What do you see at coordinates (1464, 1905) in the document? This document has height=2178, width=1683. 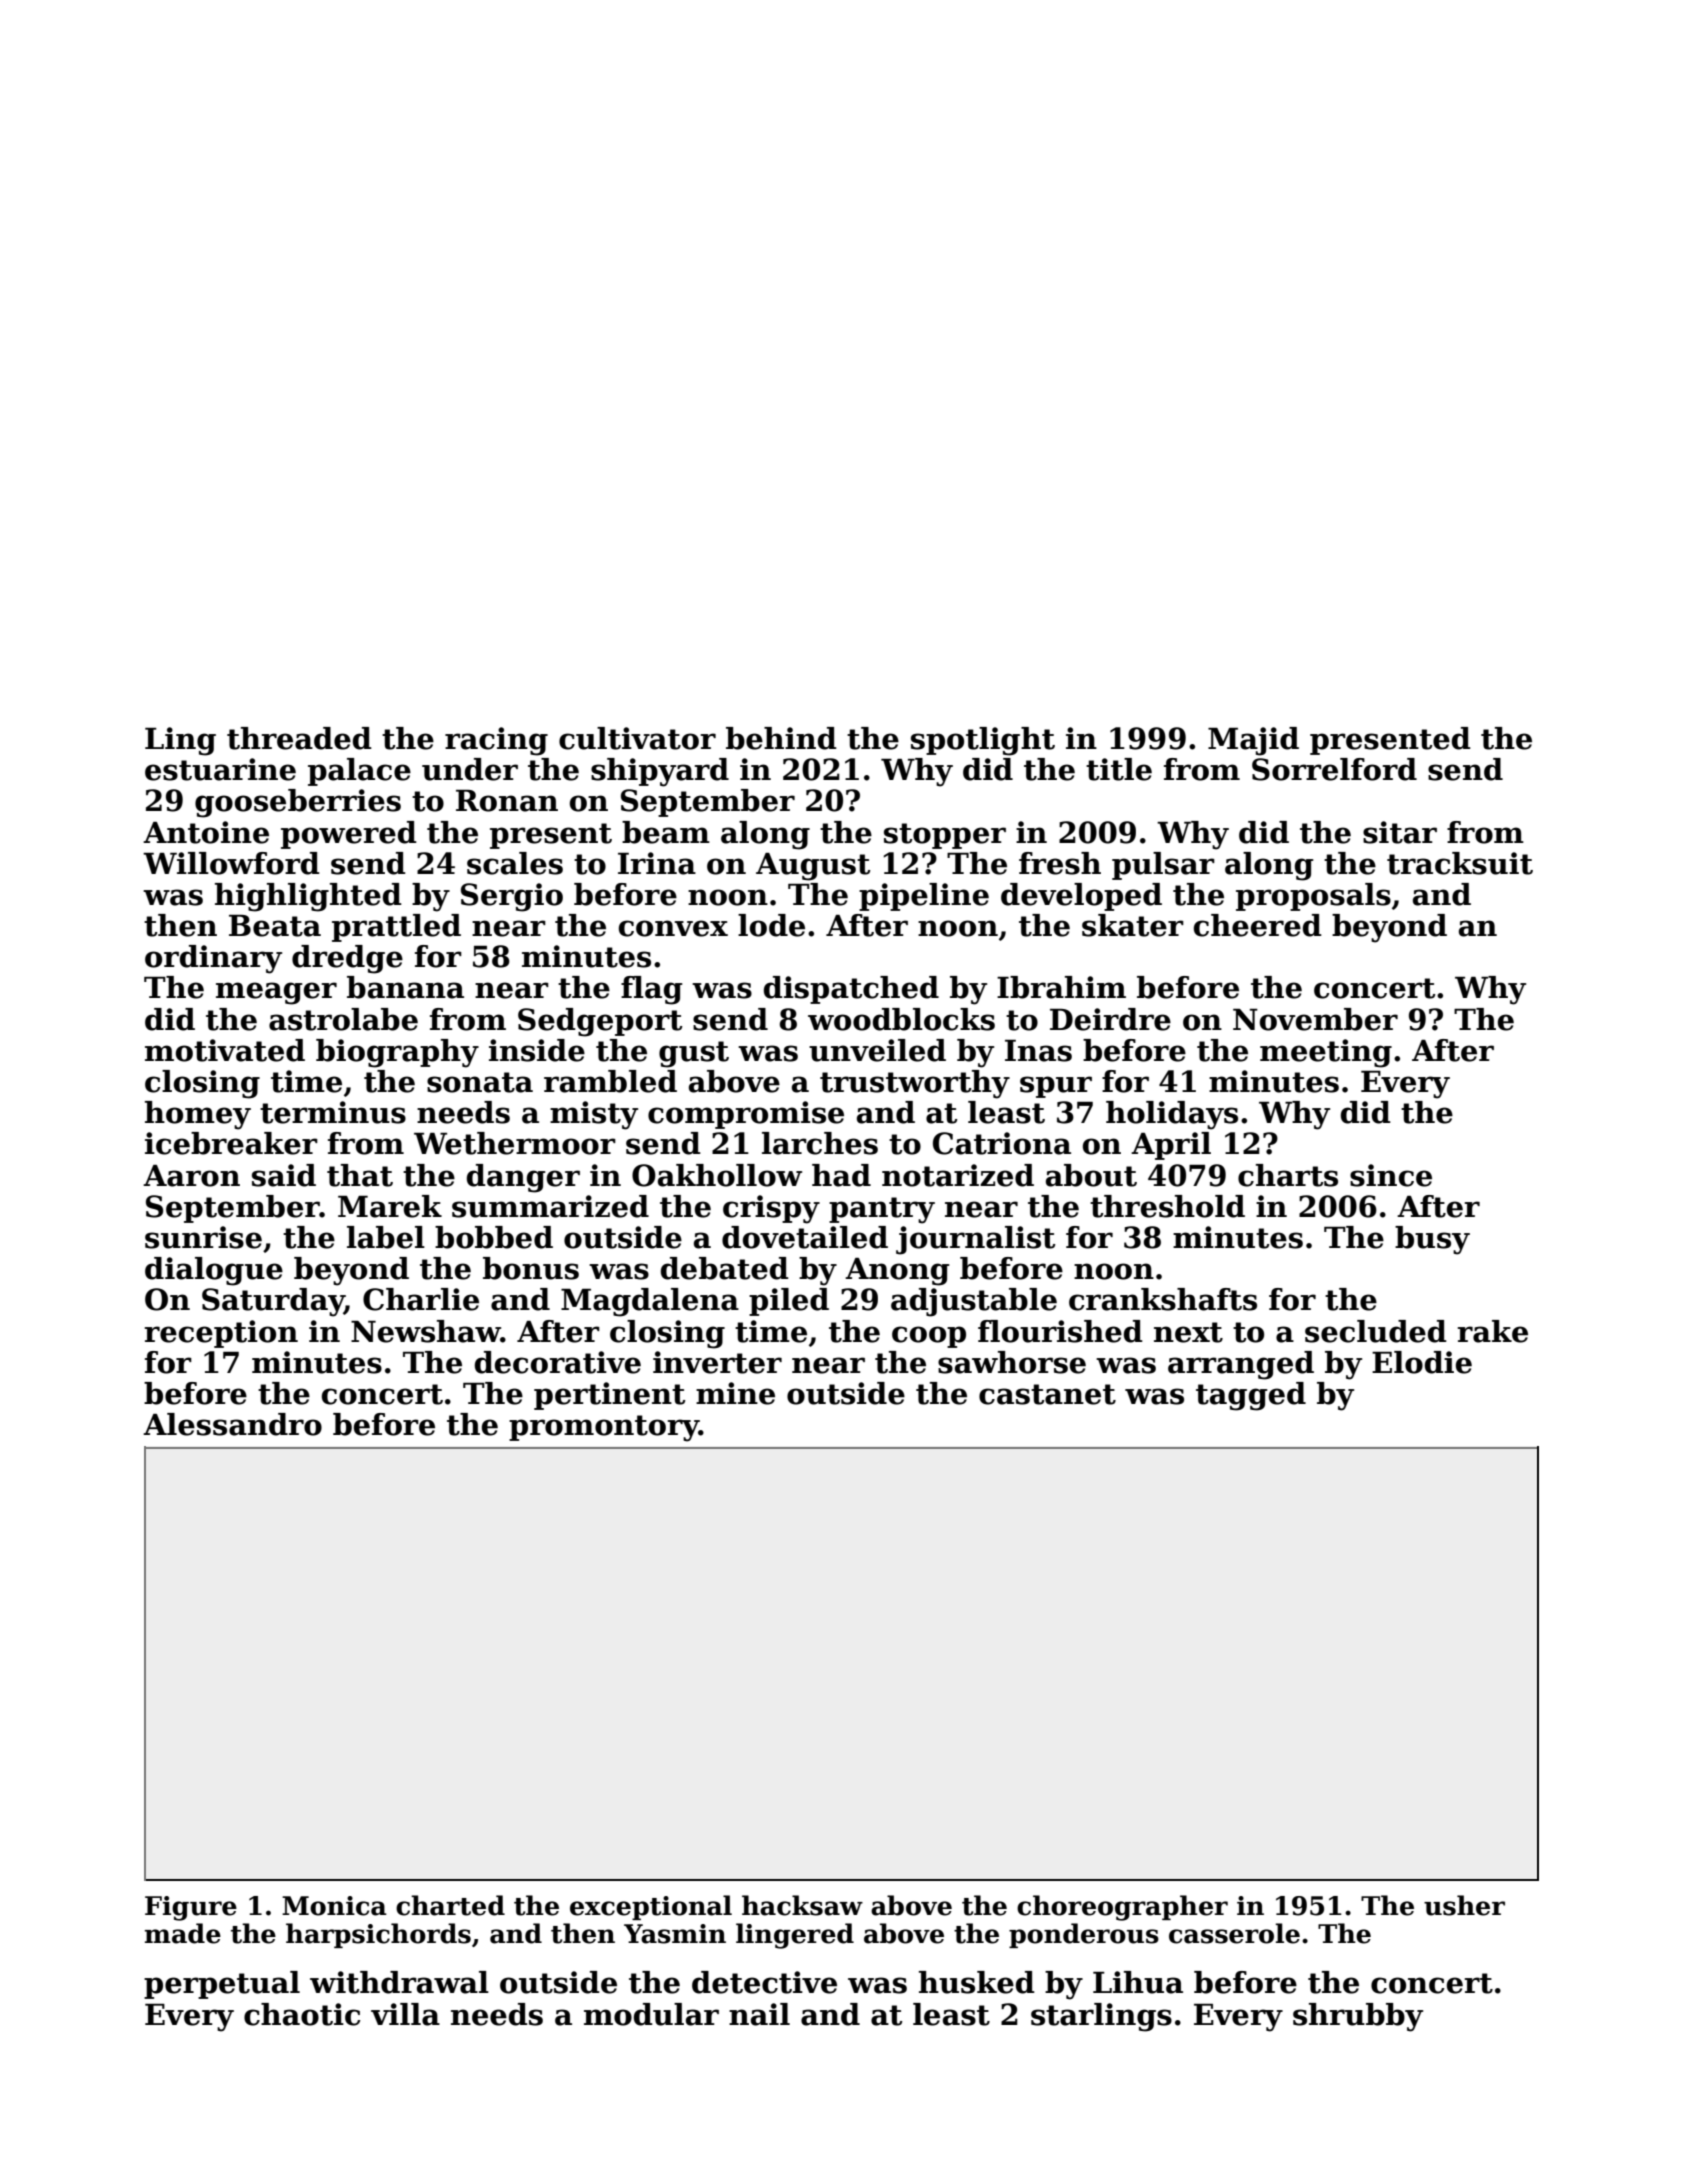 I see `usher` at bounding box center [1464, 1905].
